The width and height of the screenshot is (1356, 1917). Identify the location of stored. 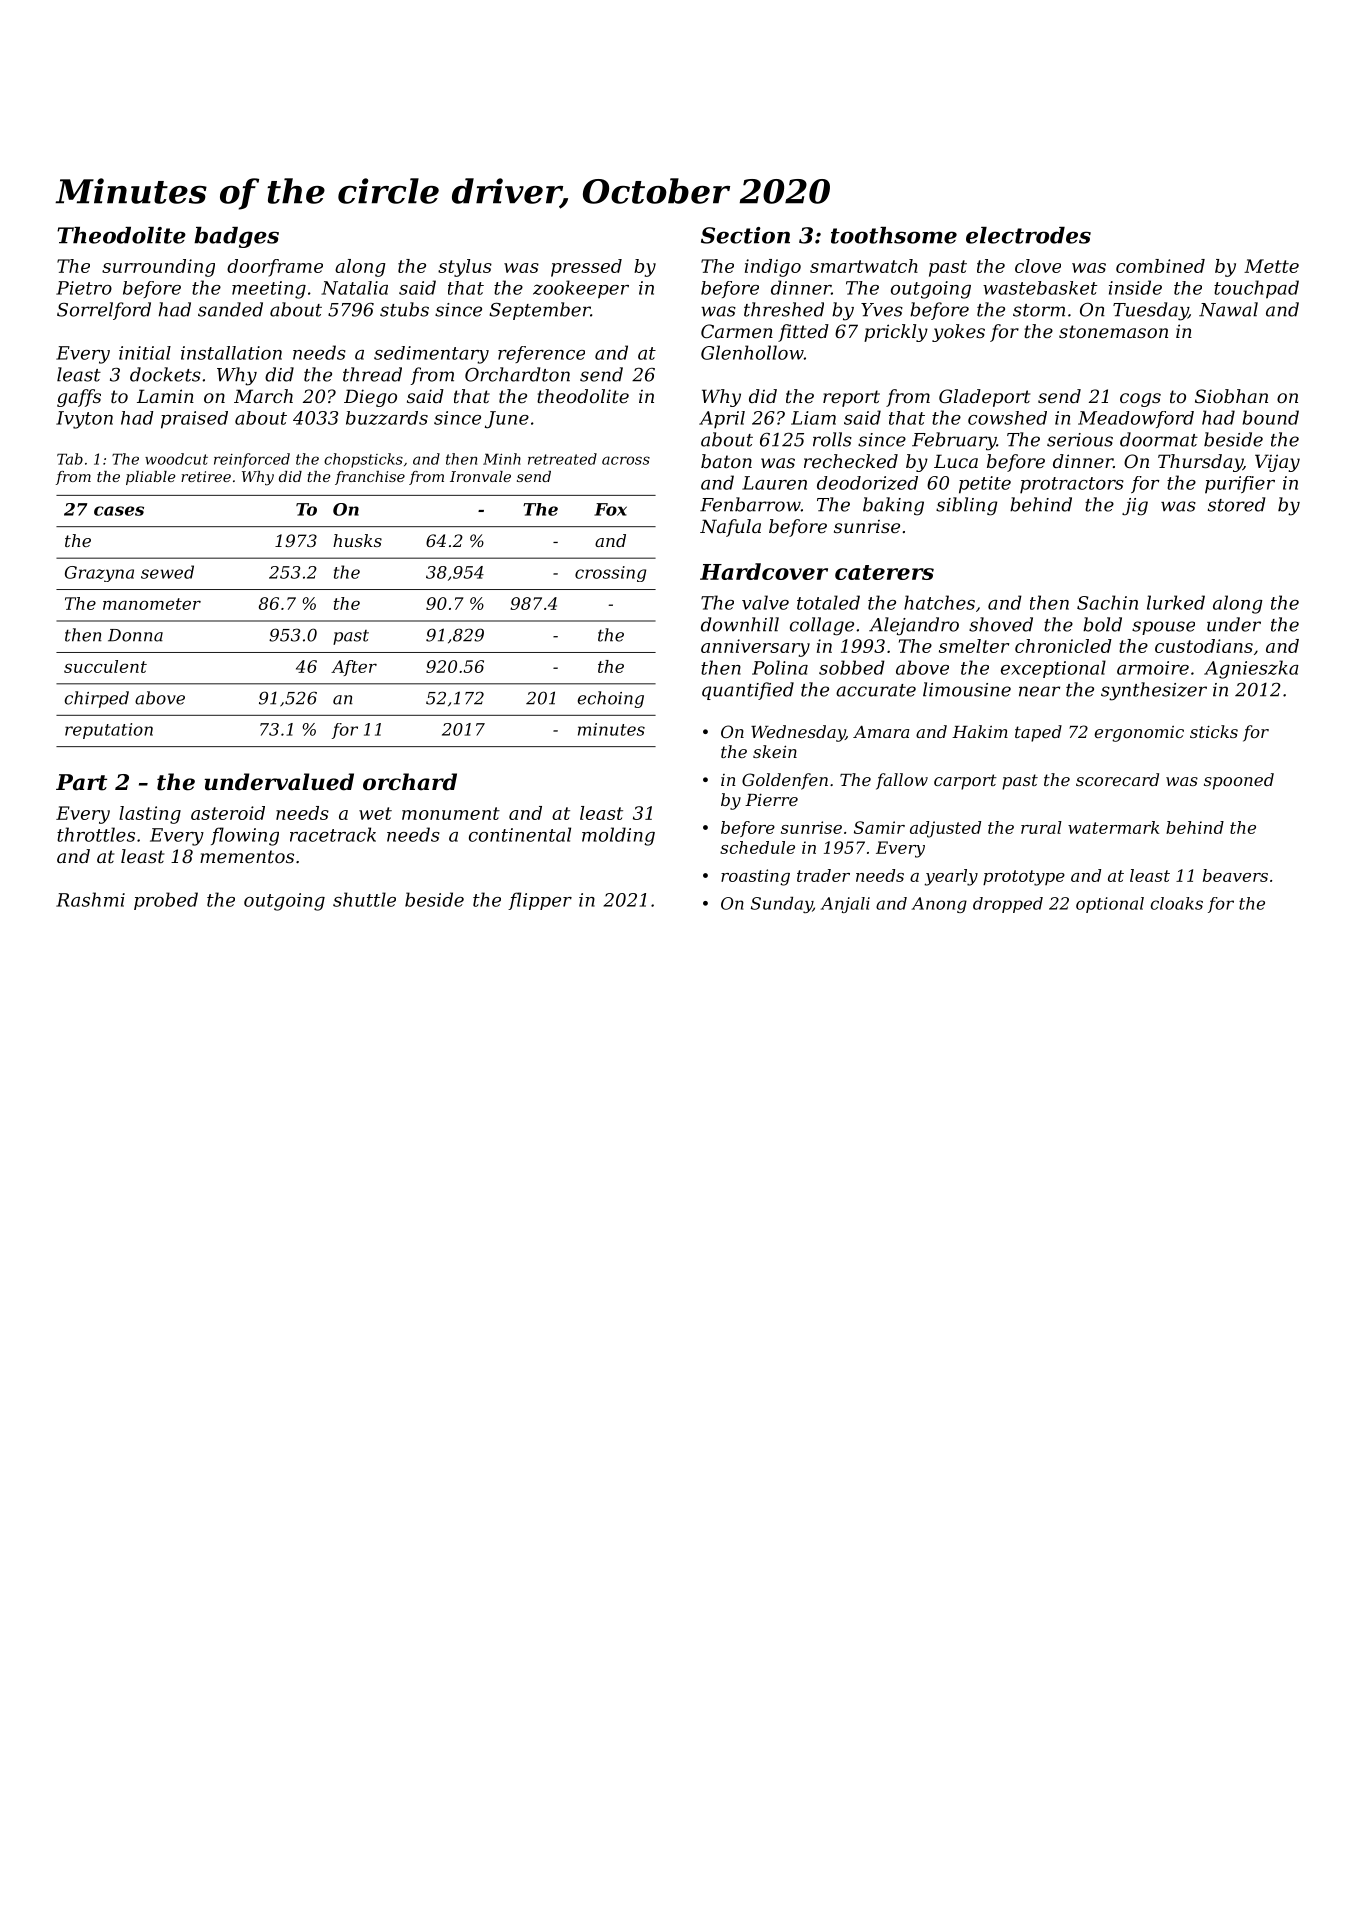
(1236, 504).
